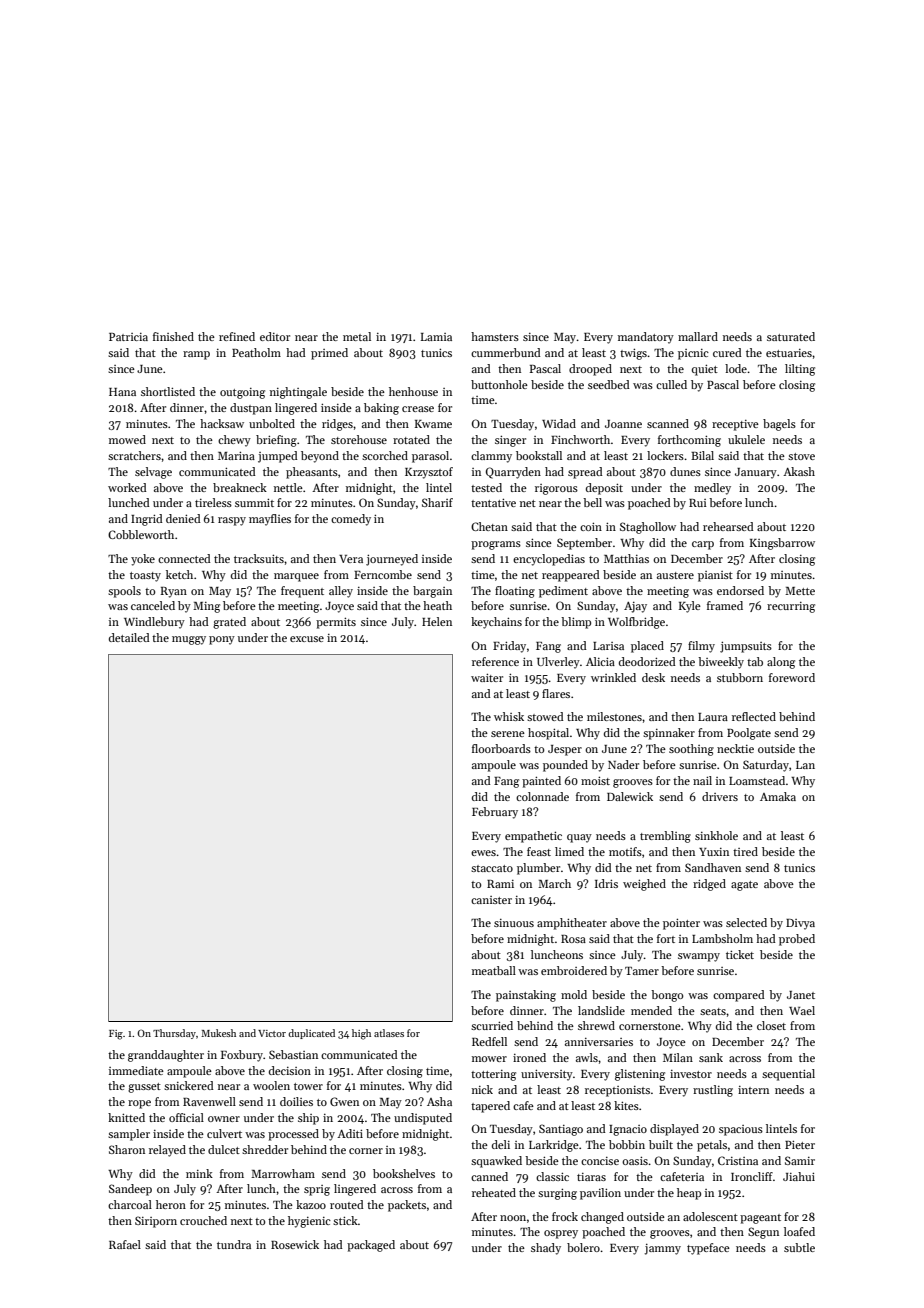  What do you see at coordinates (489, 1059) in the image?
I see `mower` at bounding box center [489, 1059].
